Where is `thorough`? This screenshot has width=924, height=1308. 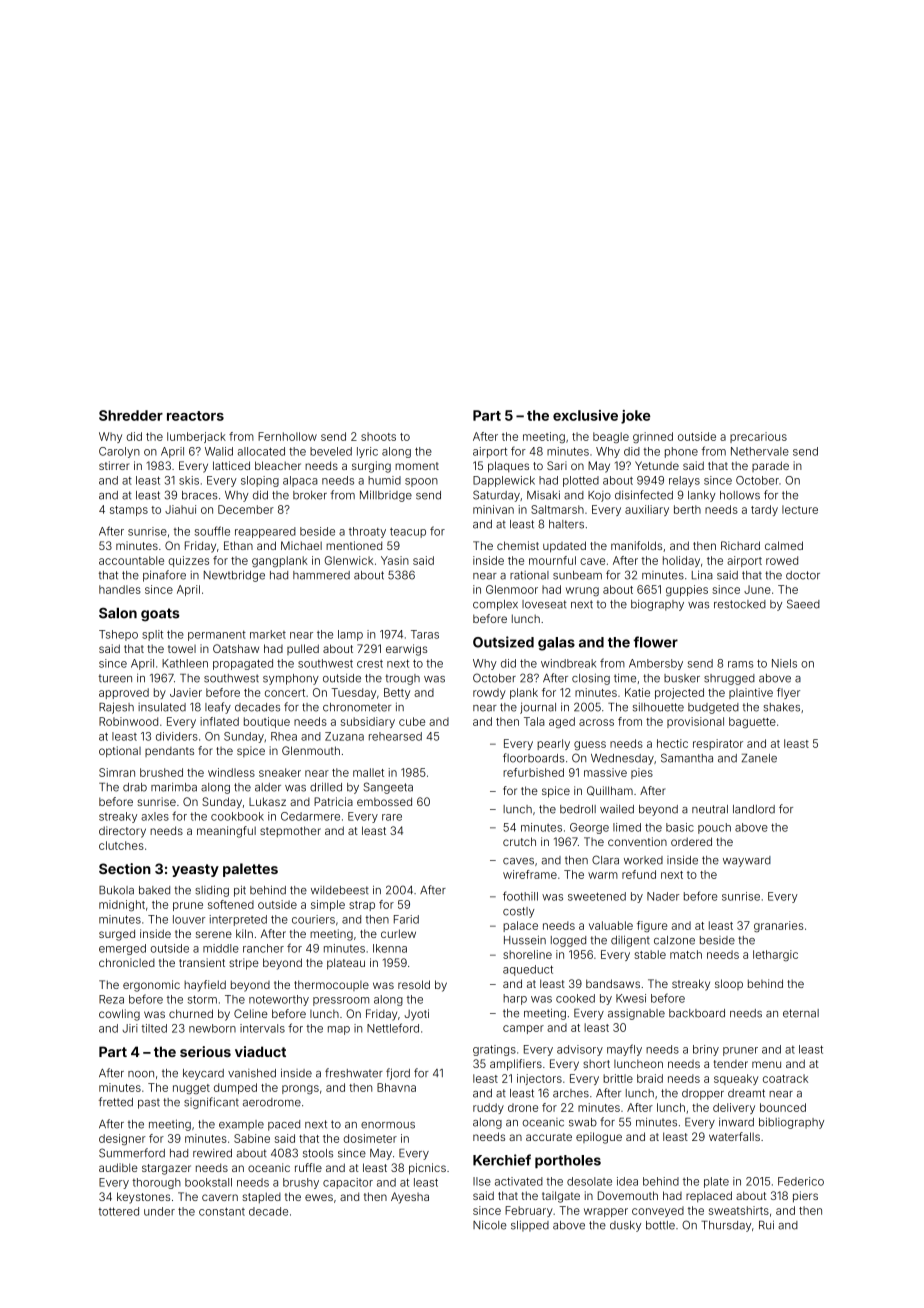
thorough is located at coordinates (156, 1183).
